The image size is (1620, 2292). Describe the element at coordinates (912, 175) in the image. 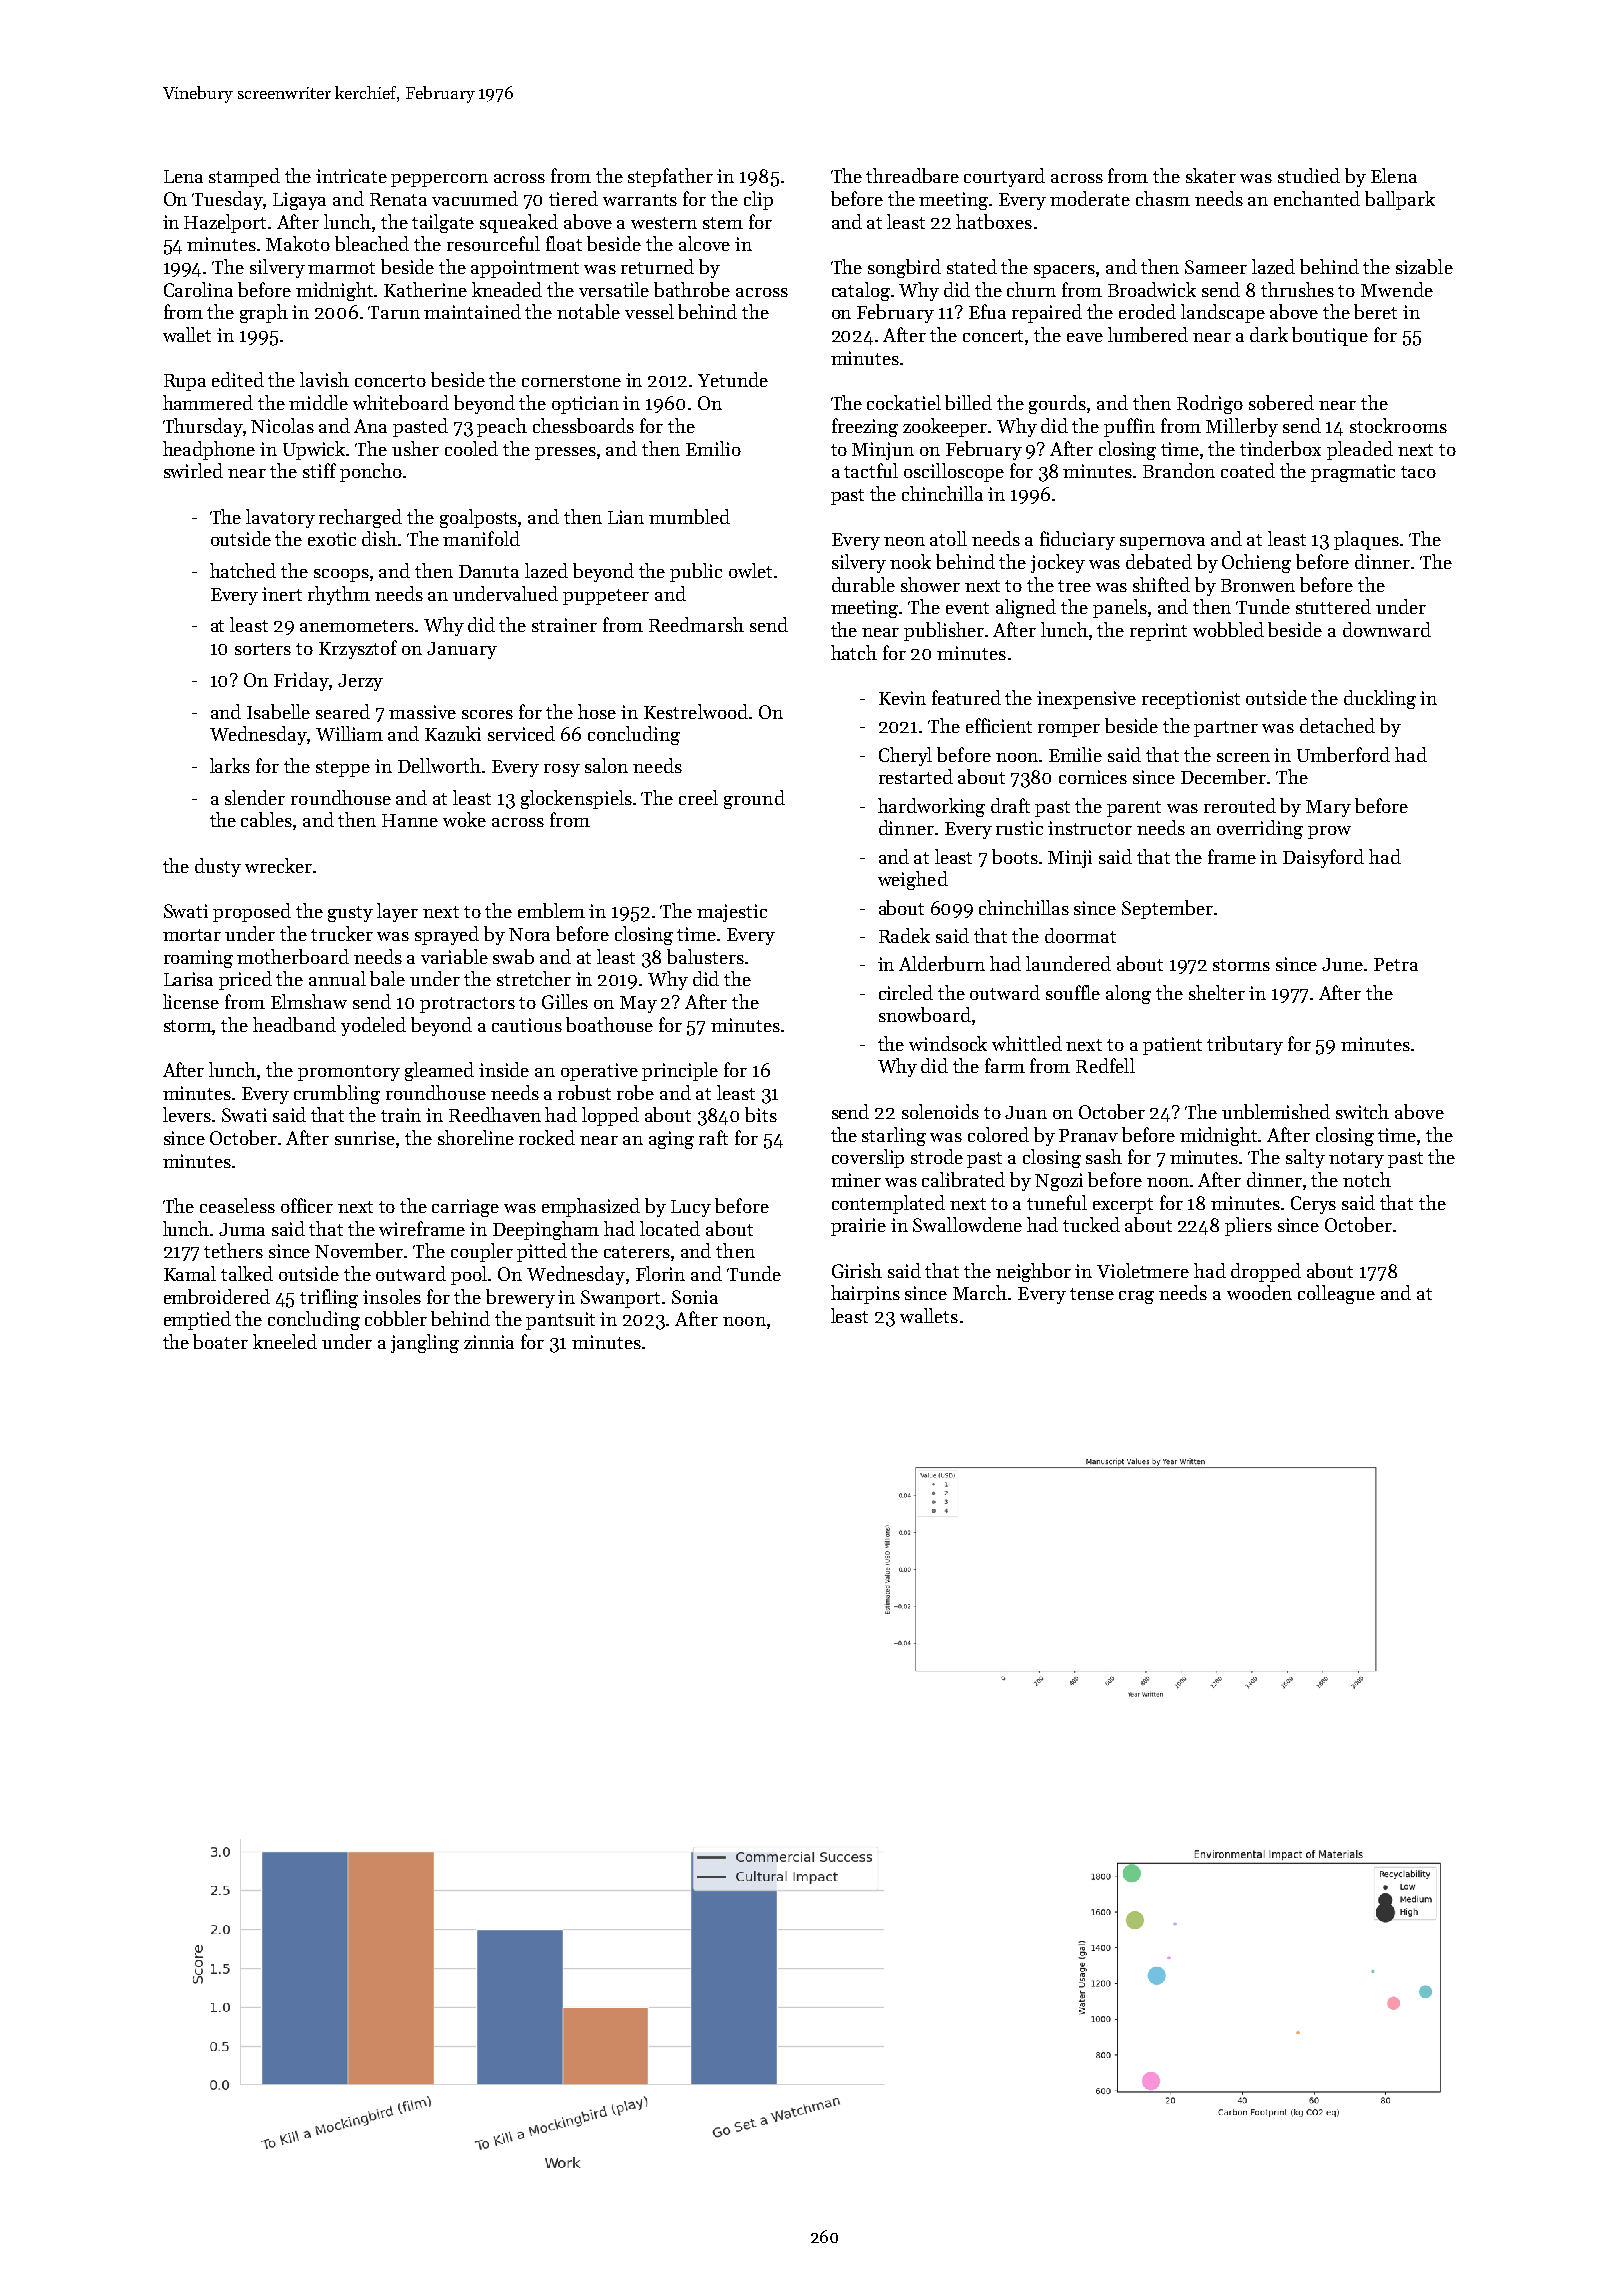

I see `threadbare` at that location.
